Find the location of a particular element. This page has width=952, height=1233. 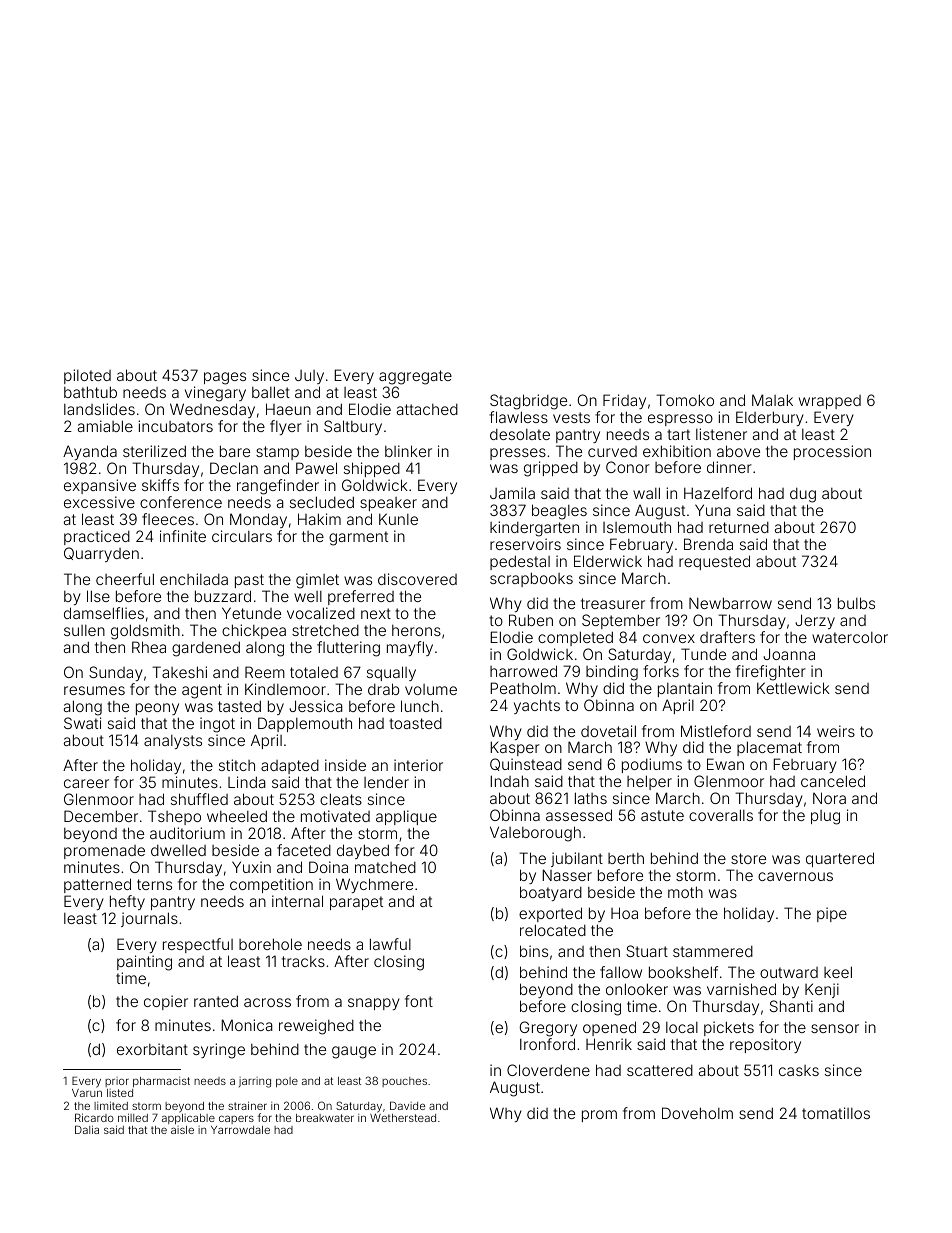

Malak is located at coordinates (772, 400).
